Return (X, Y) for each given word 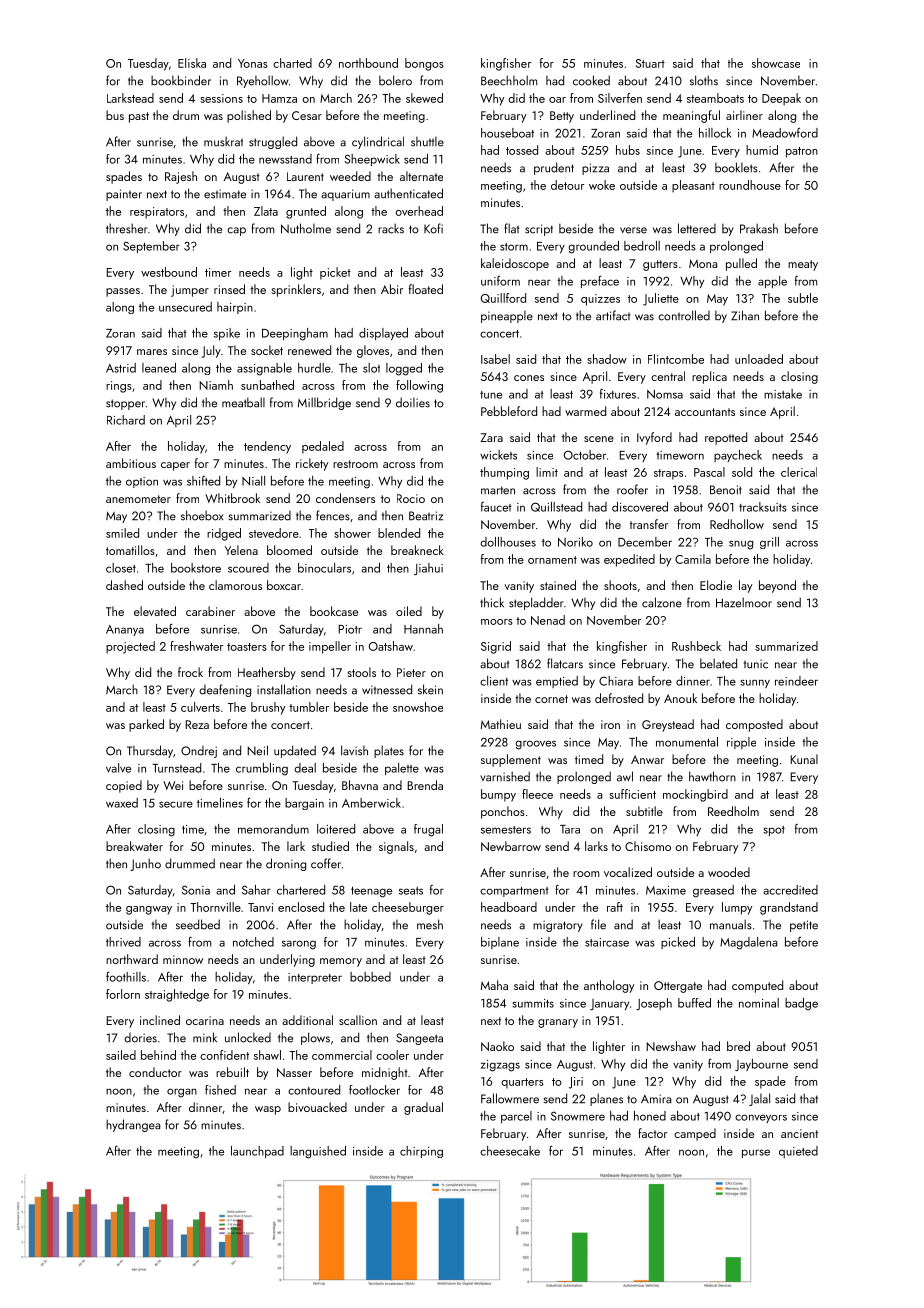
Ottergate (678, 987)
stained (558, 585)
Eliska (192, 63)
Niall (253, 481)
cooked (591, 80)
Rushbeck (696, 646)
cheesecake (510, 1151)
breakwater (134, 846)
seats (411, 891)
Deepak (781, 99)
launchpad (257, 1152)
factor (652, 1133)
